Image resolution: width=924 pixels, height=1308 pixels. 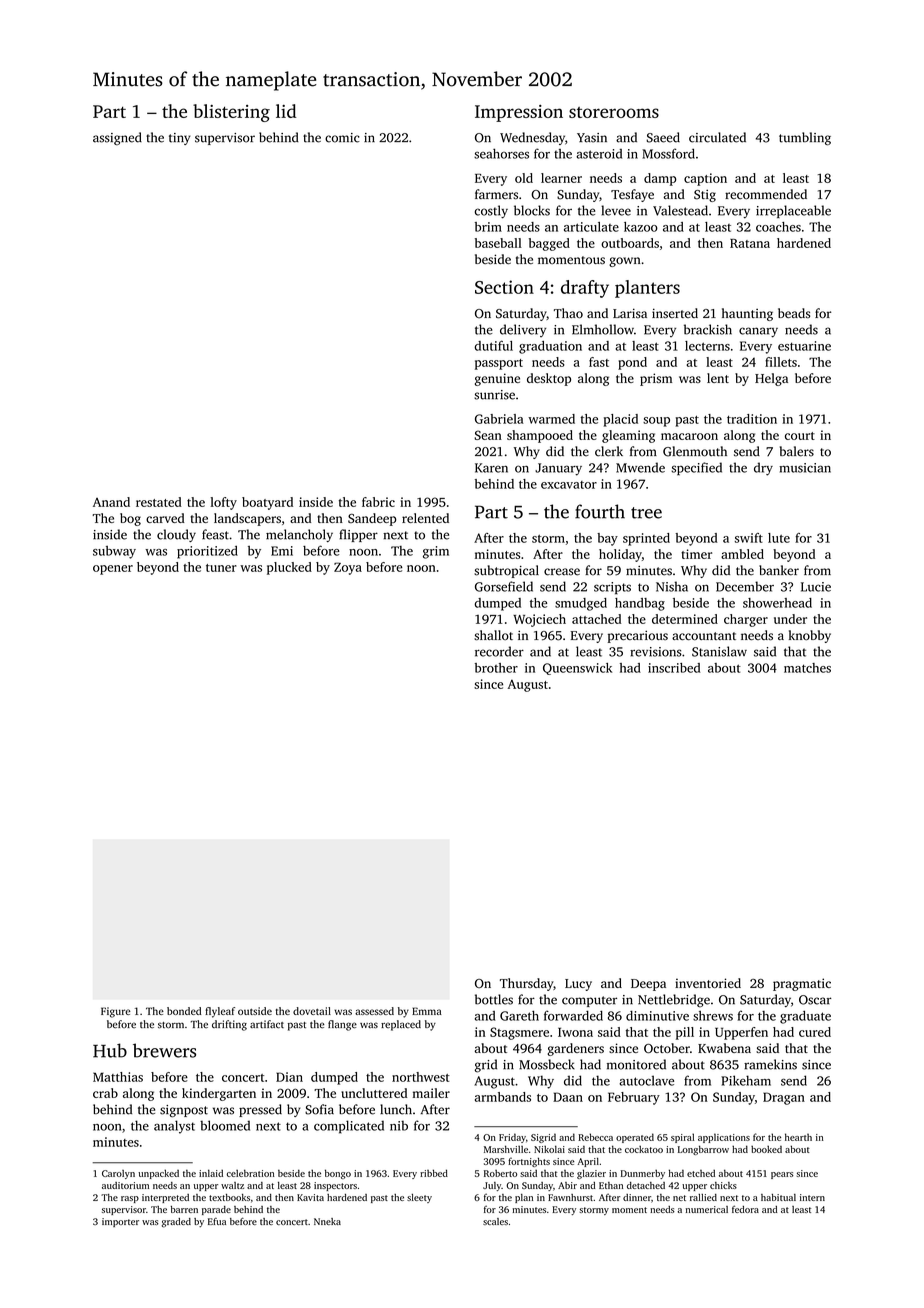 What do you see at coordinates (427, 1011) in the image?
I see `Emma` at bounding box center [427, 1011].
